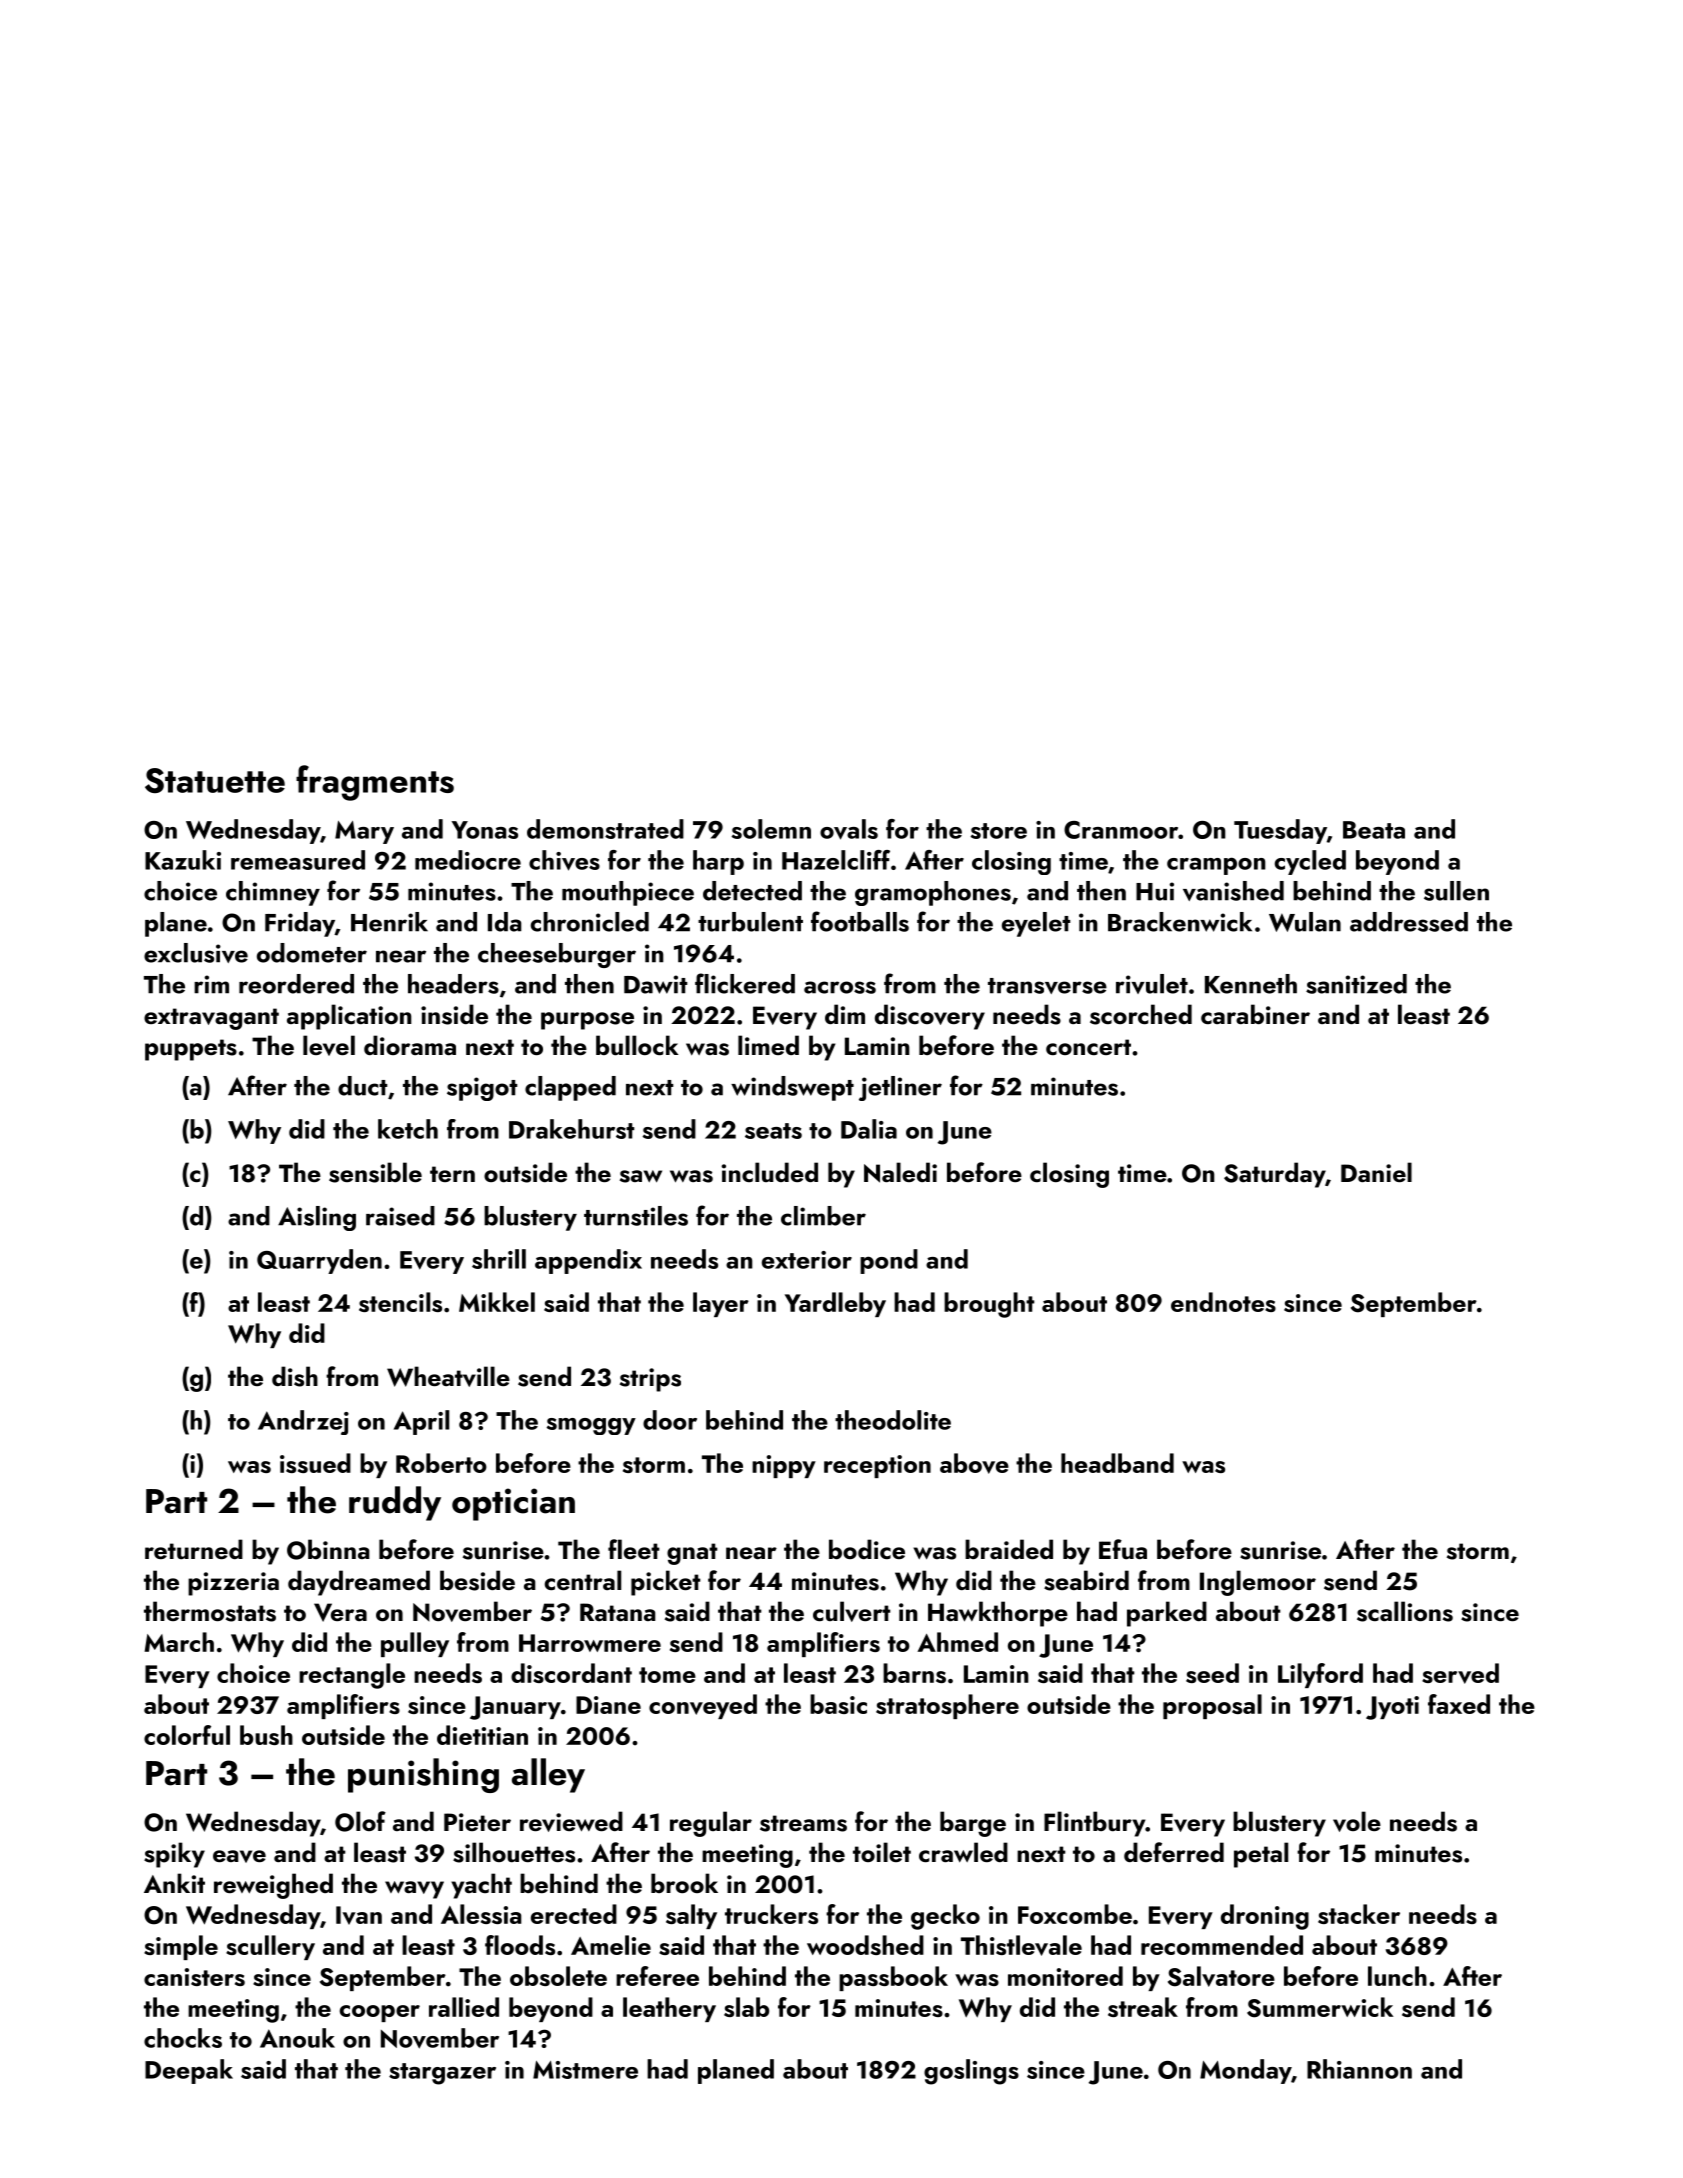 Image resolution: width=1683 pixels, height=2178 pixels. Describe the element at coordinates (499, 1259) in the screenshot. I see `shrill` at that location.
